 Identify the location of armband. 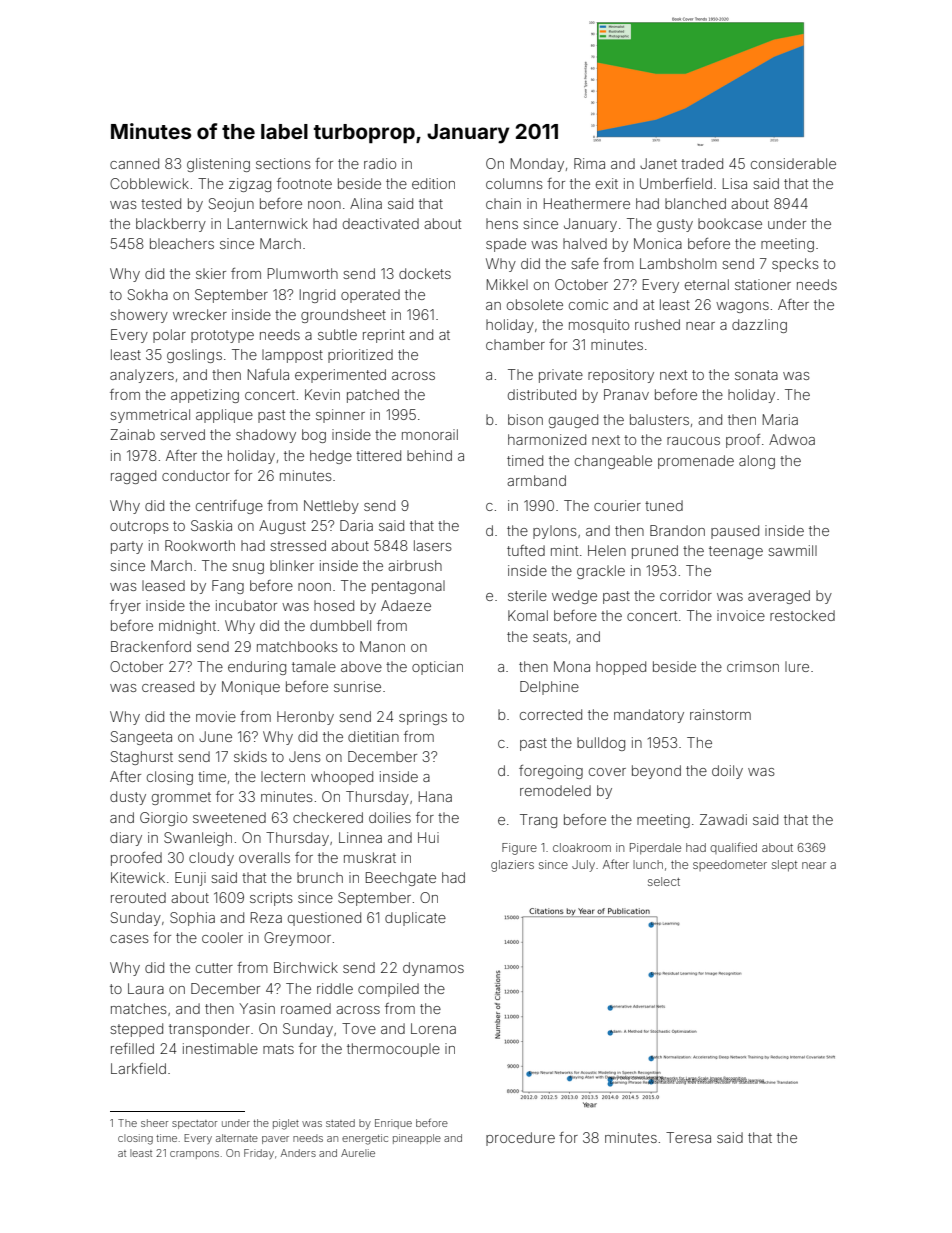
(536, 480).
